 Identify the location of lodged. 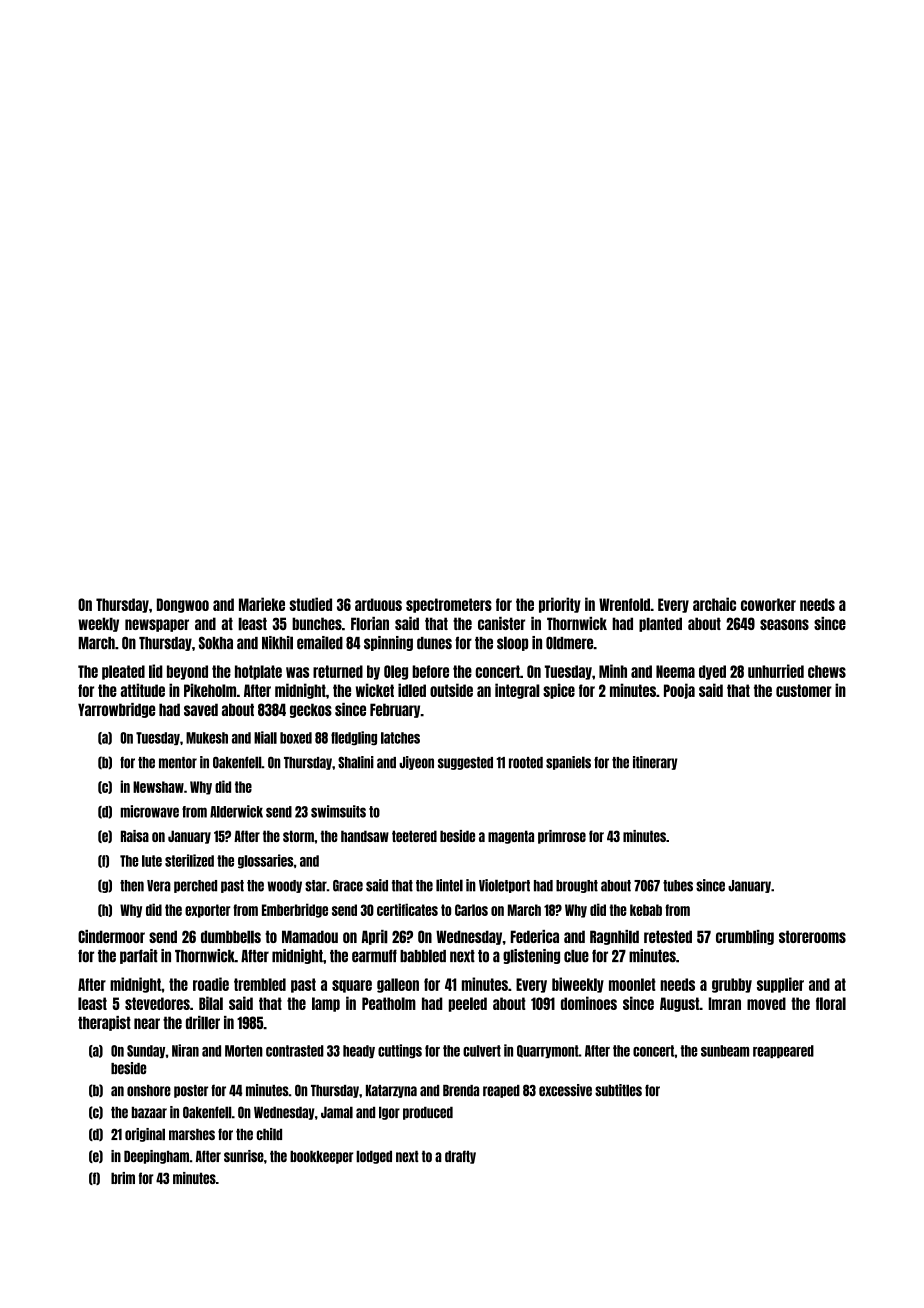
(374, 1157).
